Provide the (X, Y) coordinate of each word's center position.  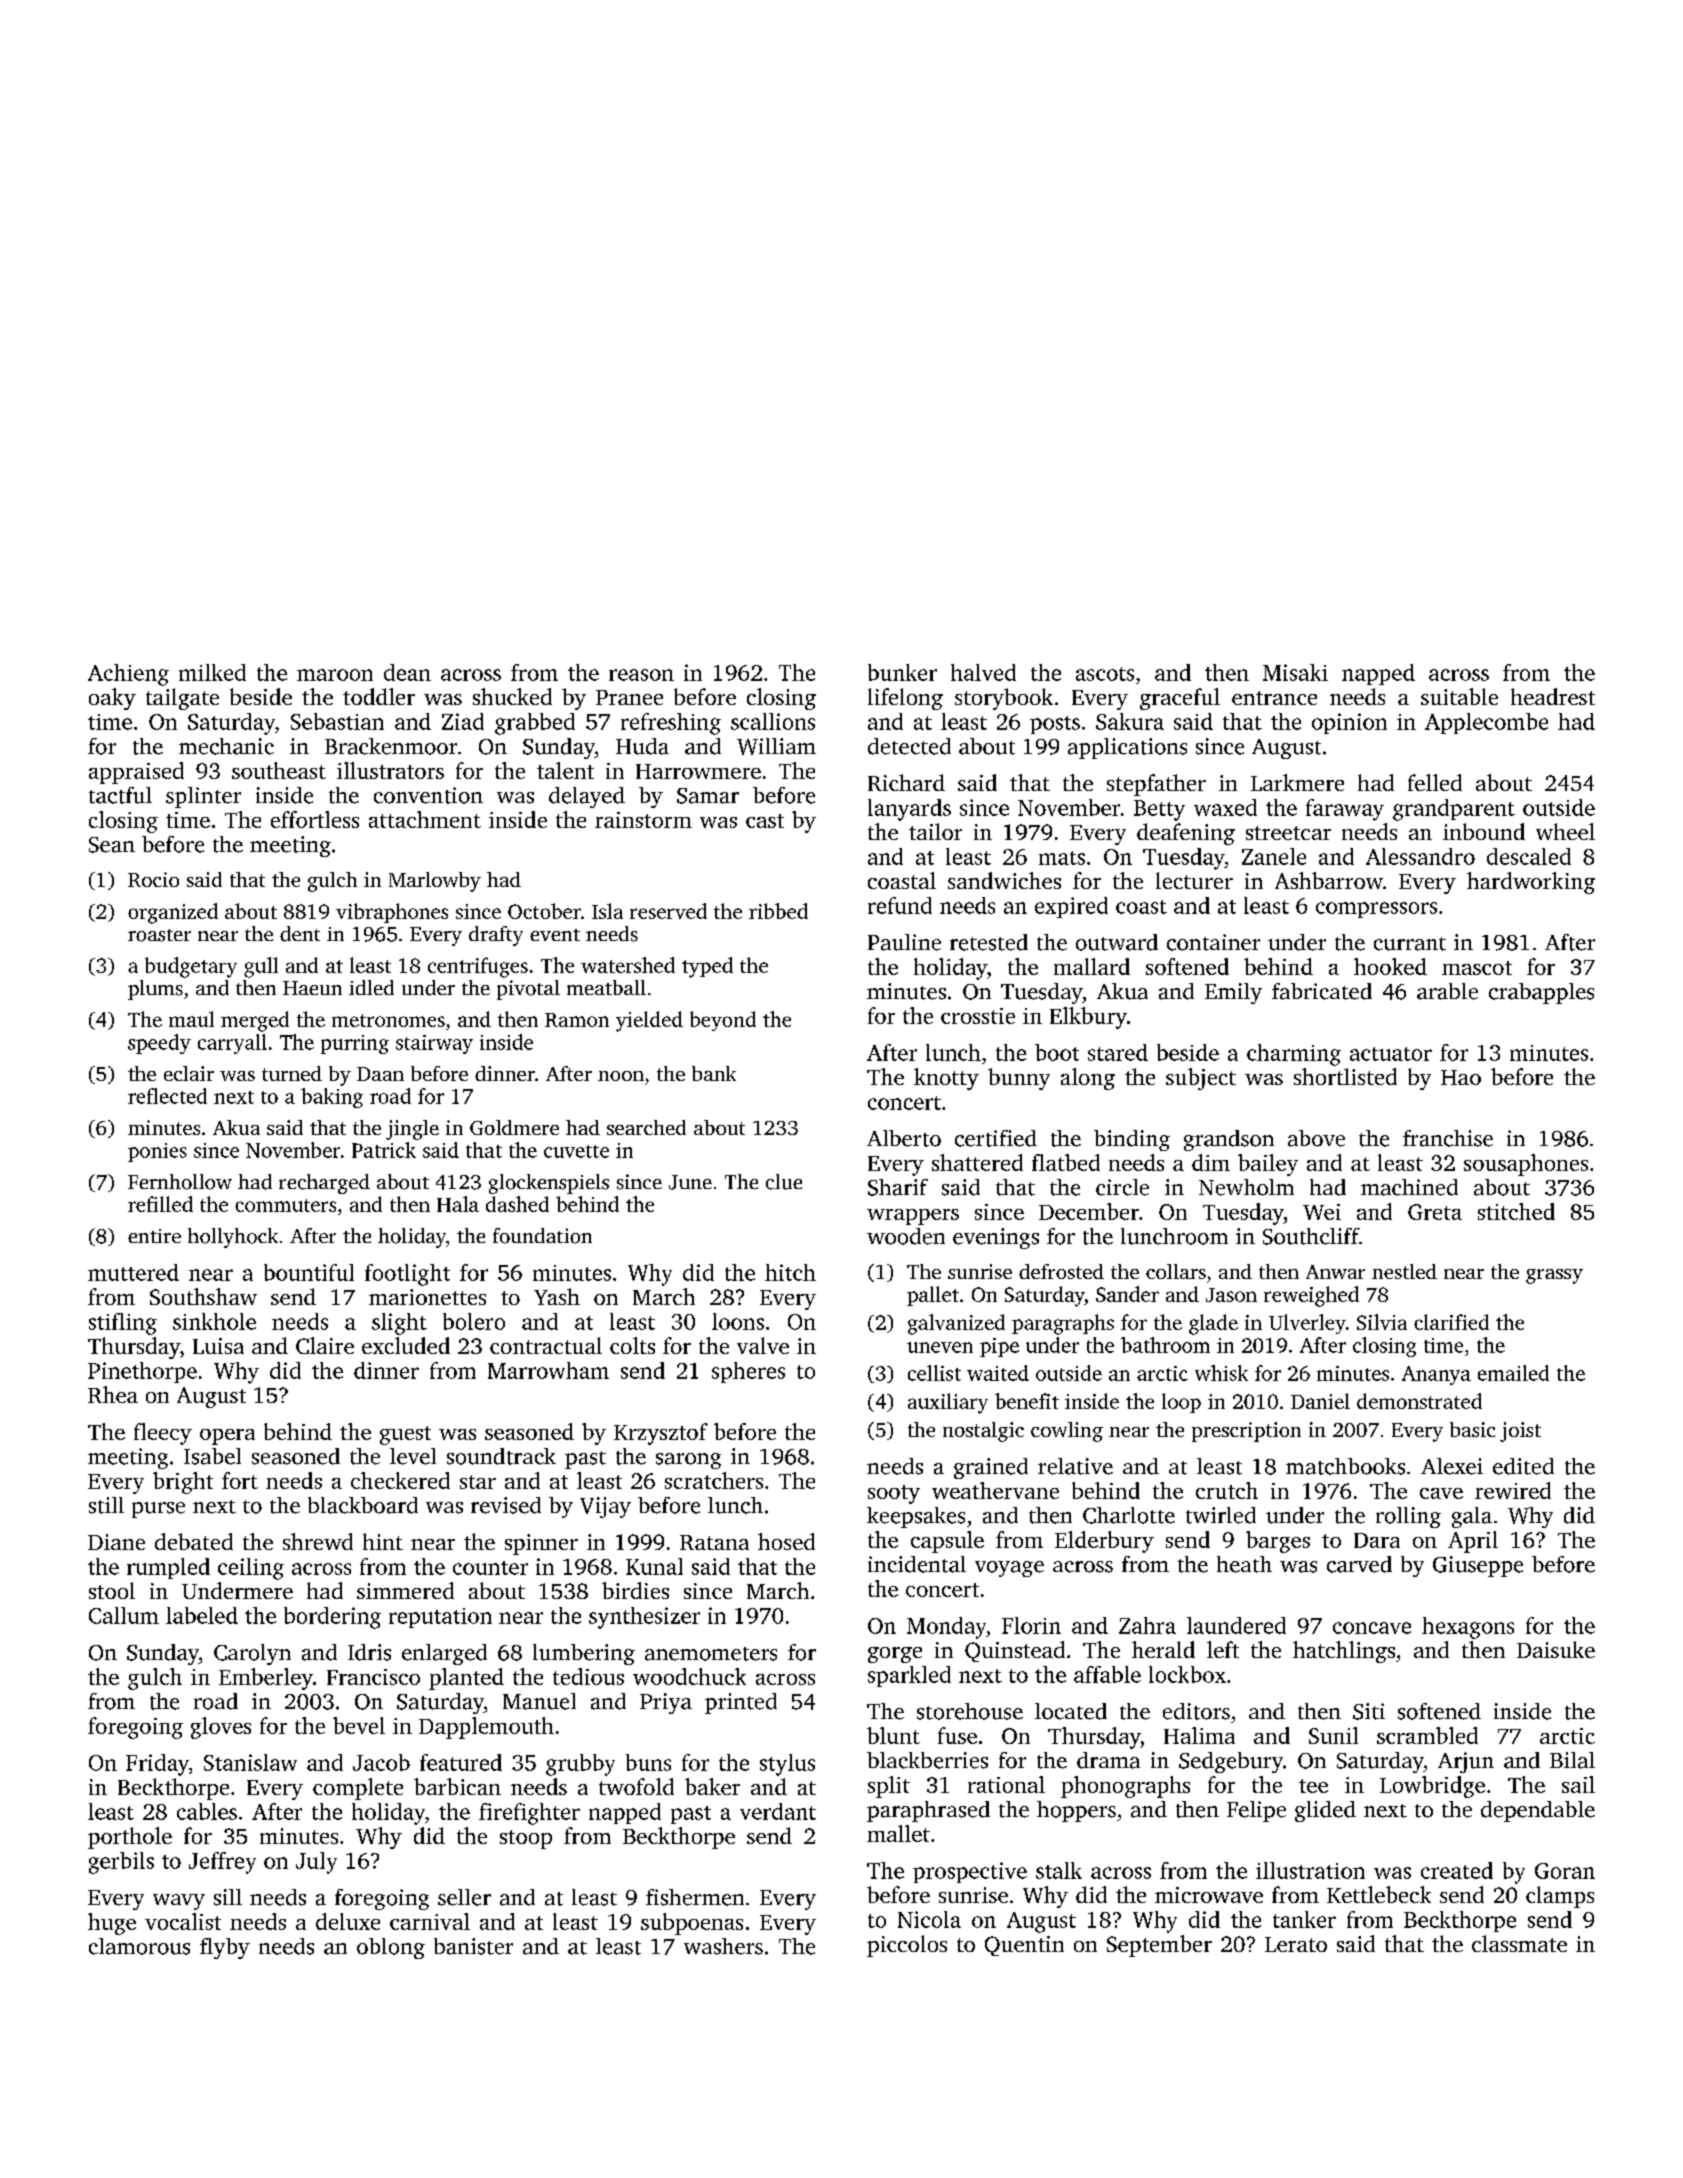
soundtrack (501, 1456)
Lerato (1296, 1944)
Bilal (1572, 1760)
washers (723, 1946)
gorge (895, 1655)
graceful (1180, 699)
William (776, 746)
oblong (391, 1948)
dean (407, 672)
